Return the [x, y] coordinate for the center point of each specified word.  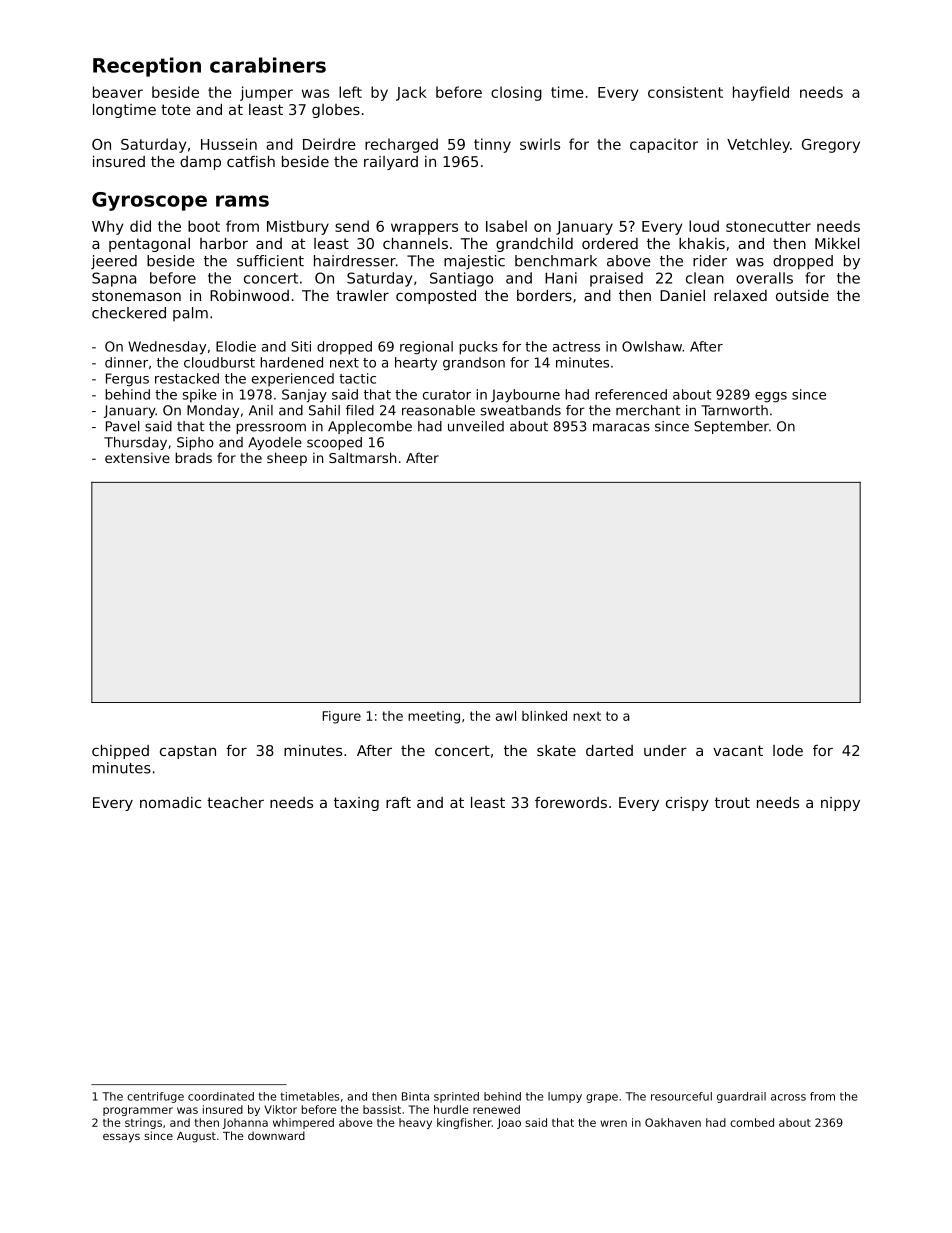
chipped [120, 752]
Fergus [127, 380]
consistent [685, 92]
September [731, 427]
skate [556, 750]
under [665, 750]
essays [121, 1138]
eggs [771, 397]
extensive [137, 458]
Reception [147, 67]
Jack [411, 93]
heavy [415, 1123]
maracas [621, 427]
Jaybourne [525, 396]
